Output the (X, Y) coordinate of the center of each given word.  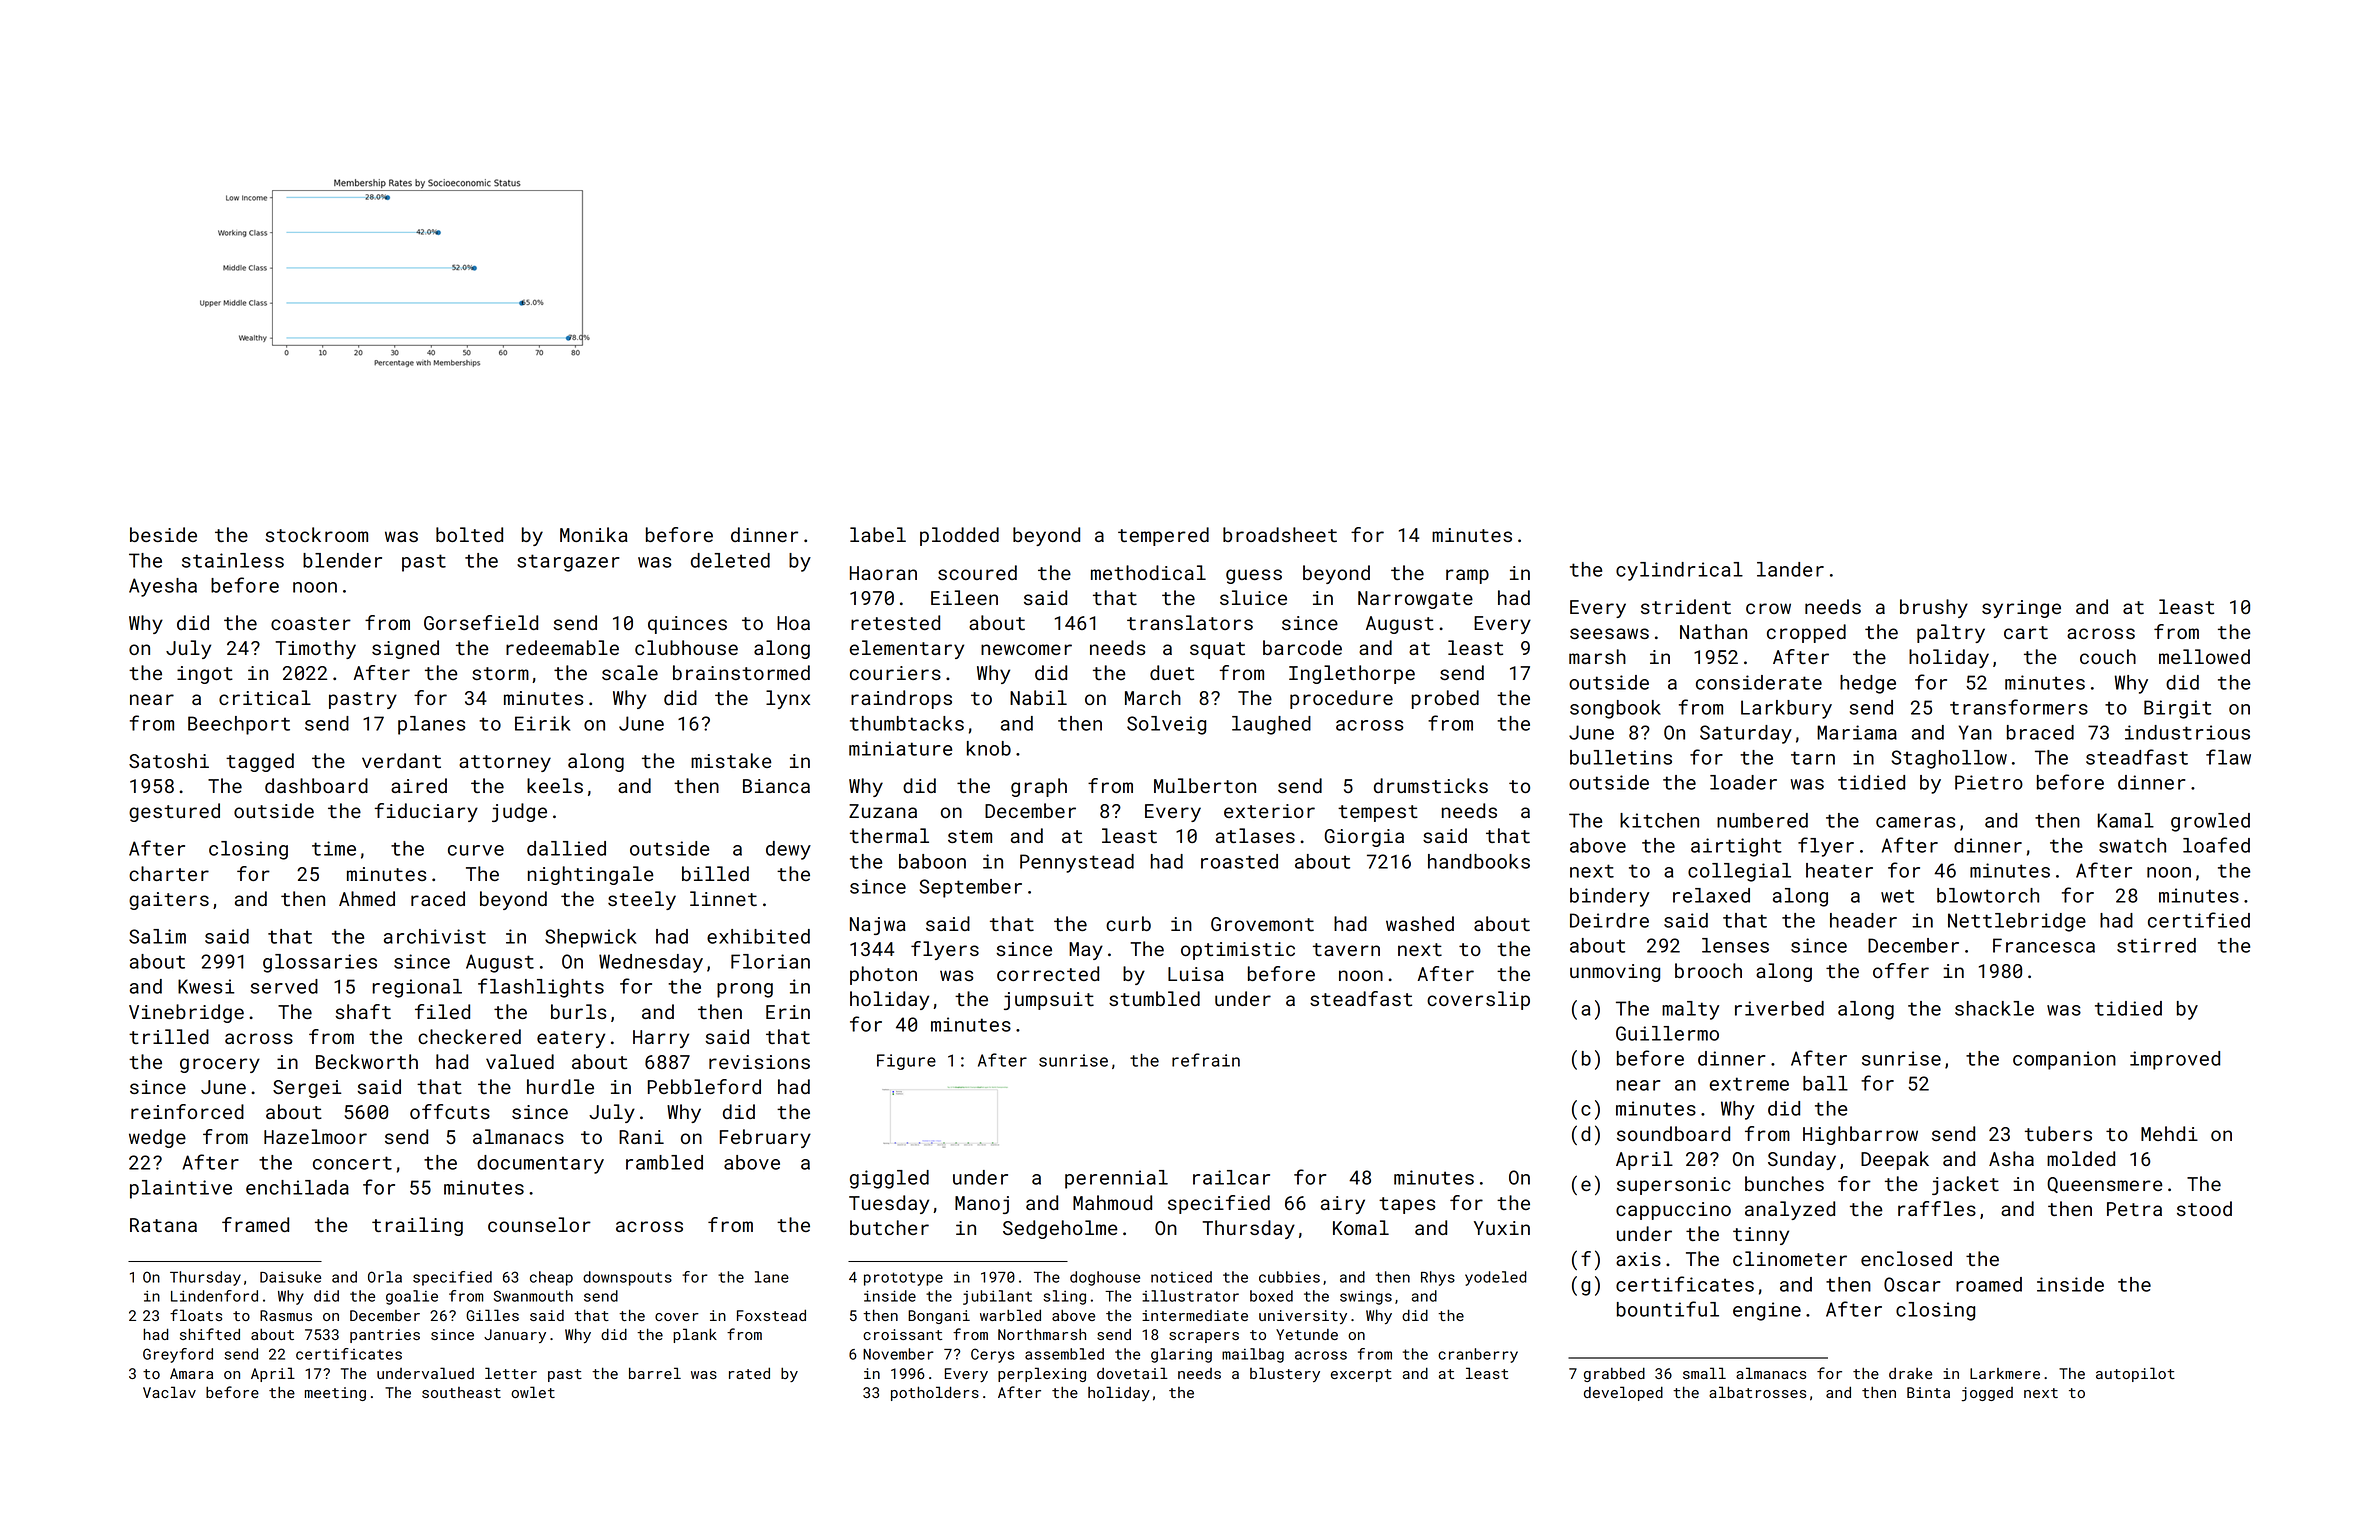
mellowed (2204, 656)
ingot (205, 675)
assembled (1064, 1354)
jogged (1987, 1394)
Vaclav (169, 1392)
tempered (1163, 536)
